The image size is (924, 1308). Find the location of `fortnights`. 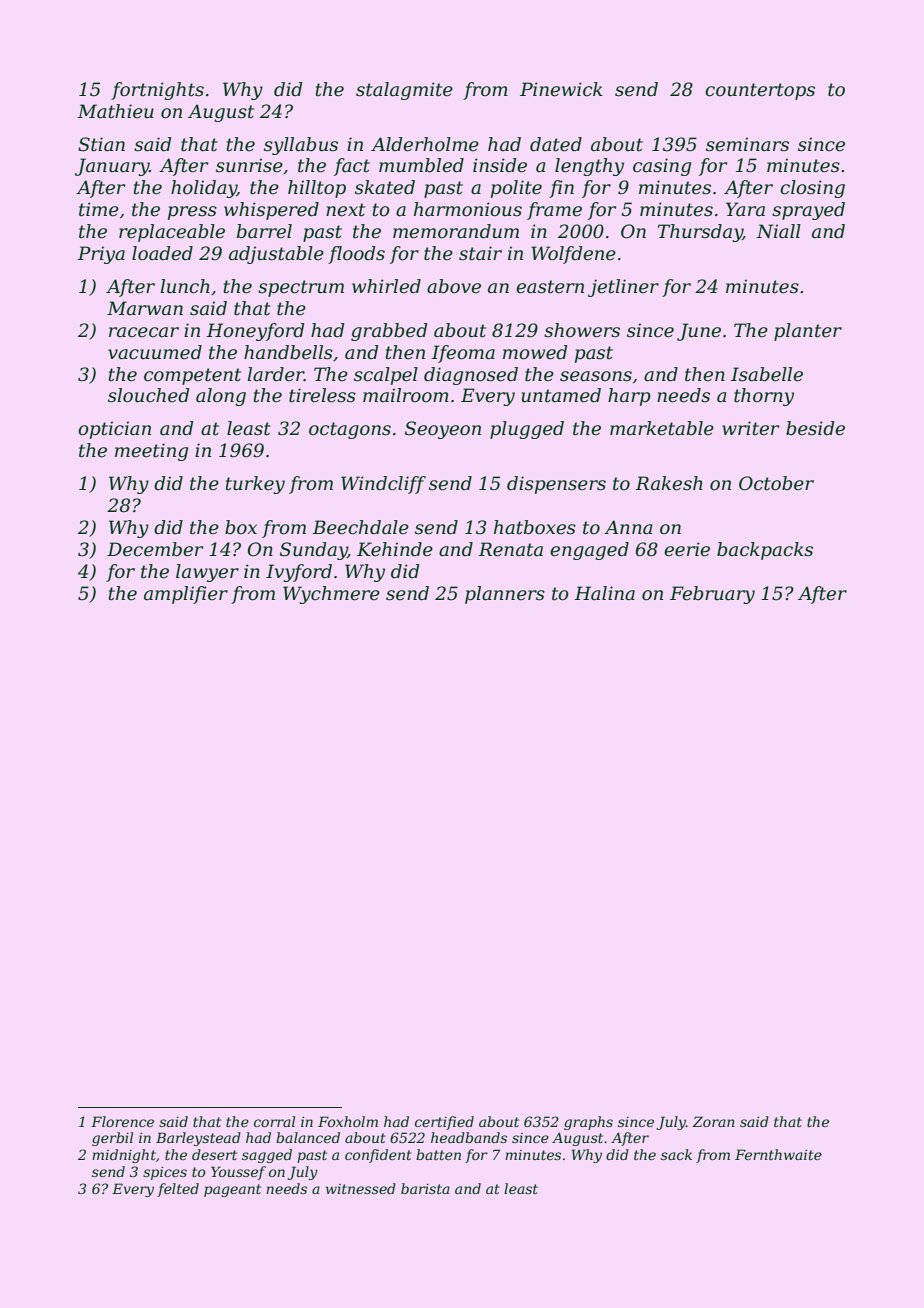

fortnights is located at coordinates (157, 91).
